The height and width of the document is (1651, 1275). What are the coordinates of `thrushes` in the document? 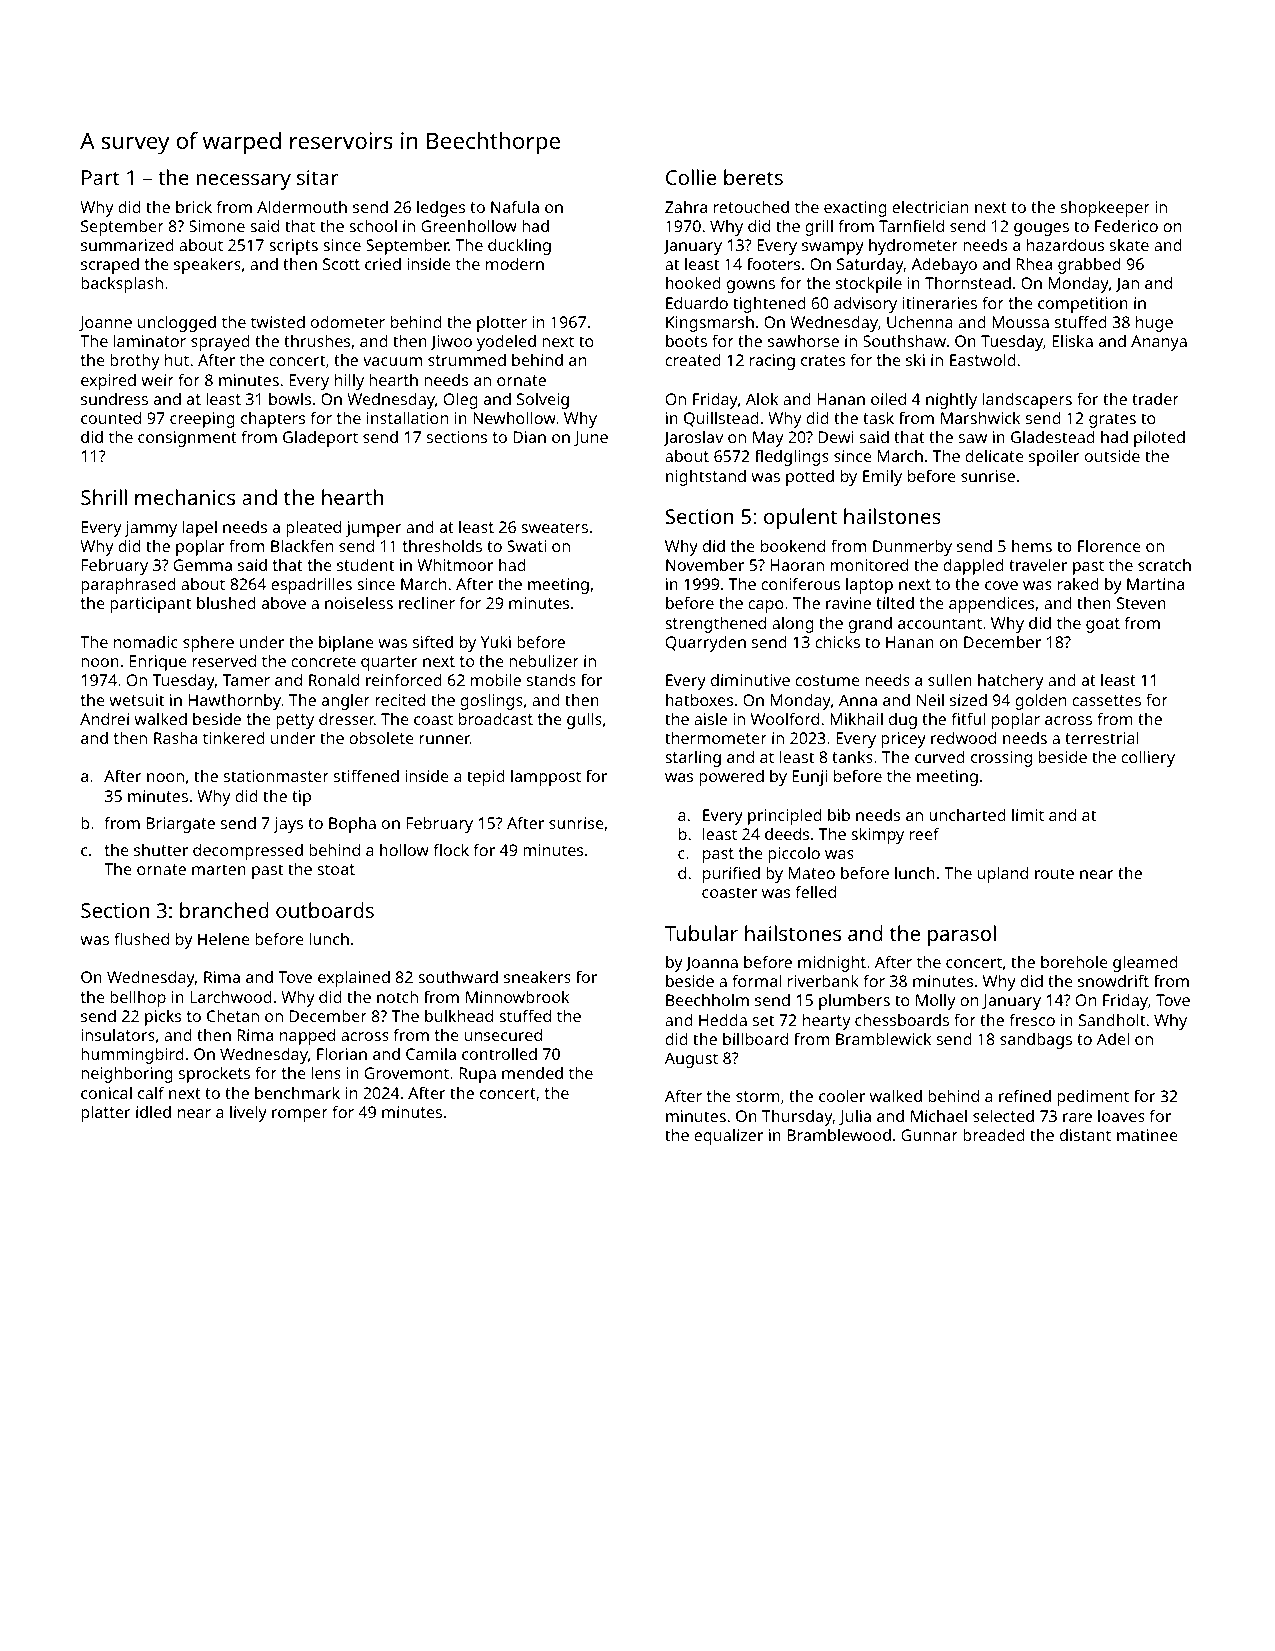 It's located at (317, 340).
